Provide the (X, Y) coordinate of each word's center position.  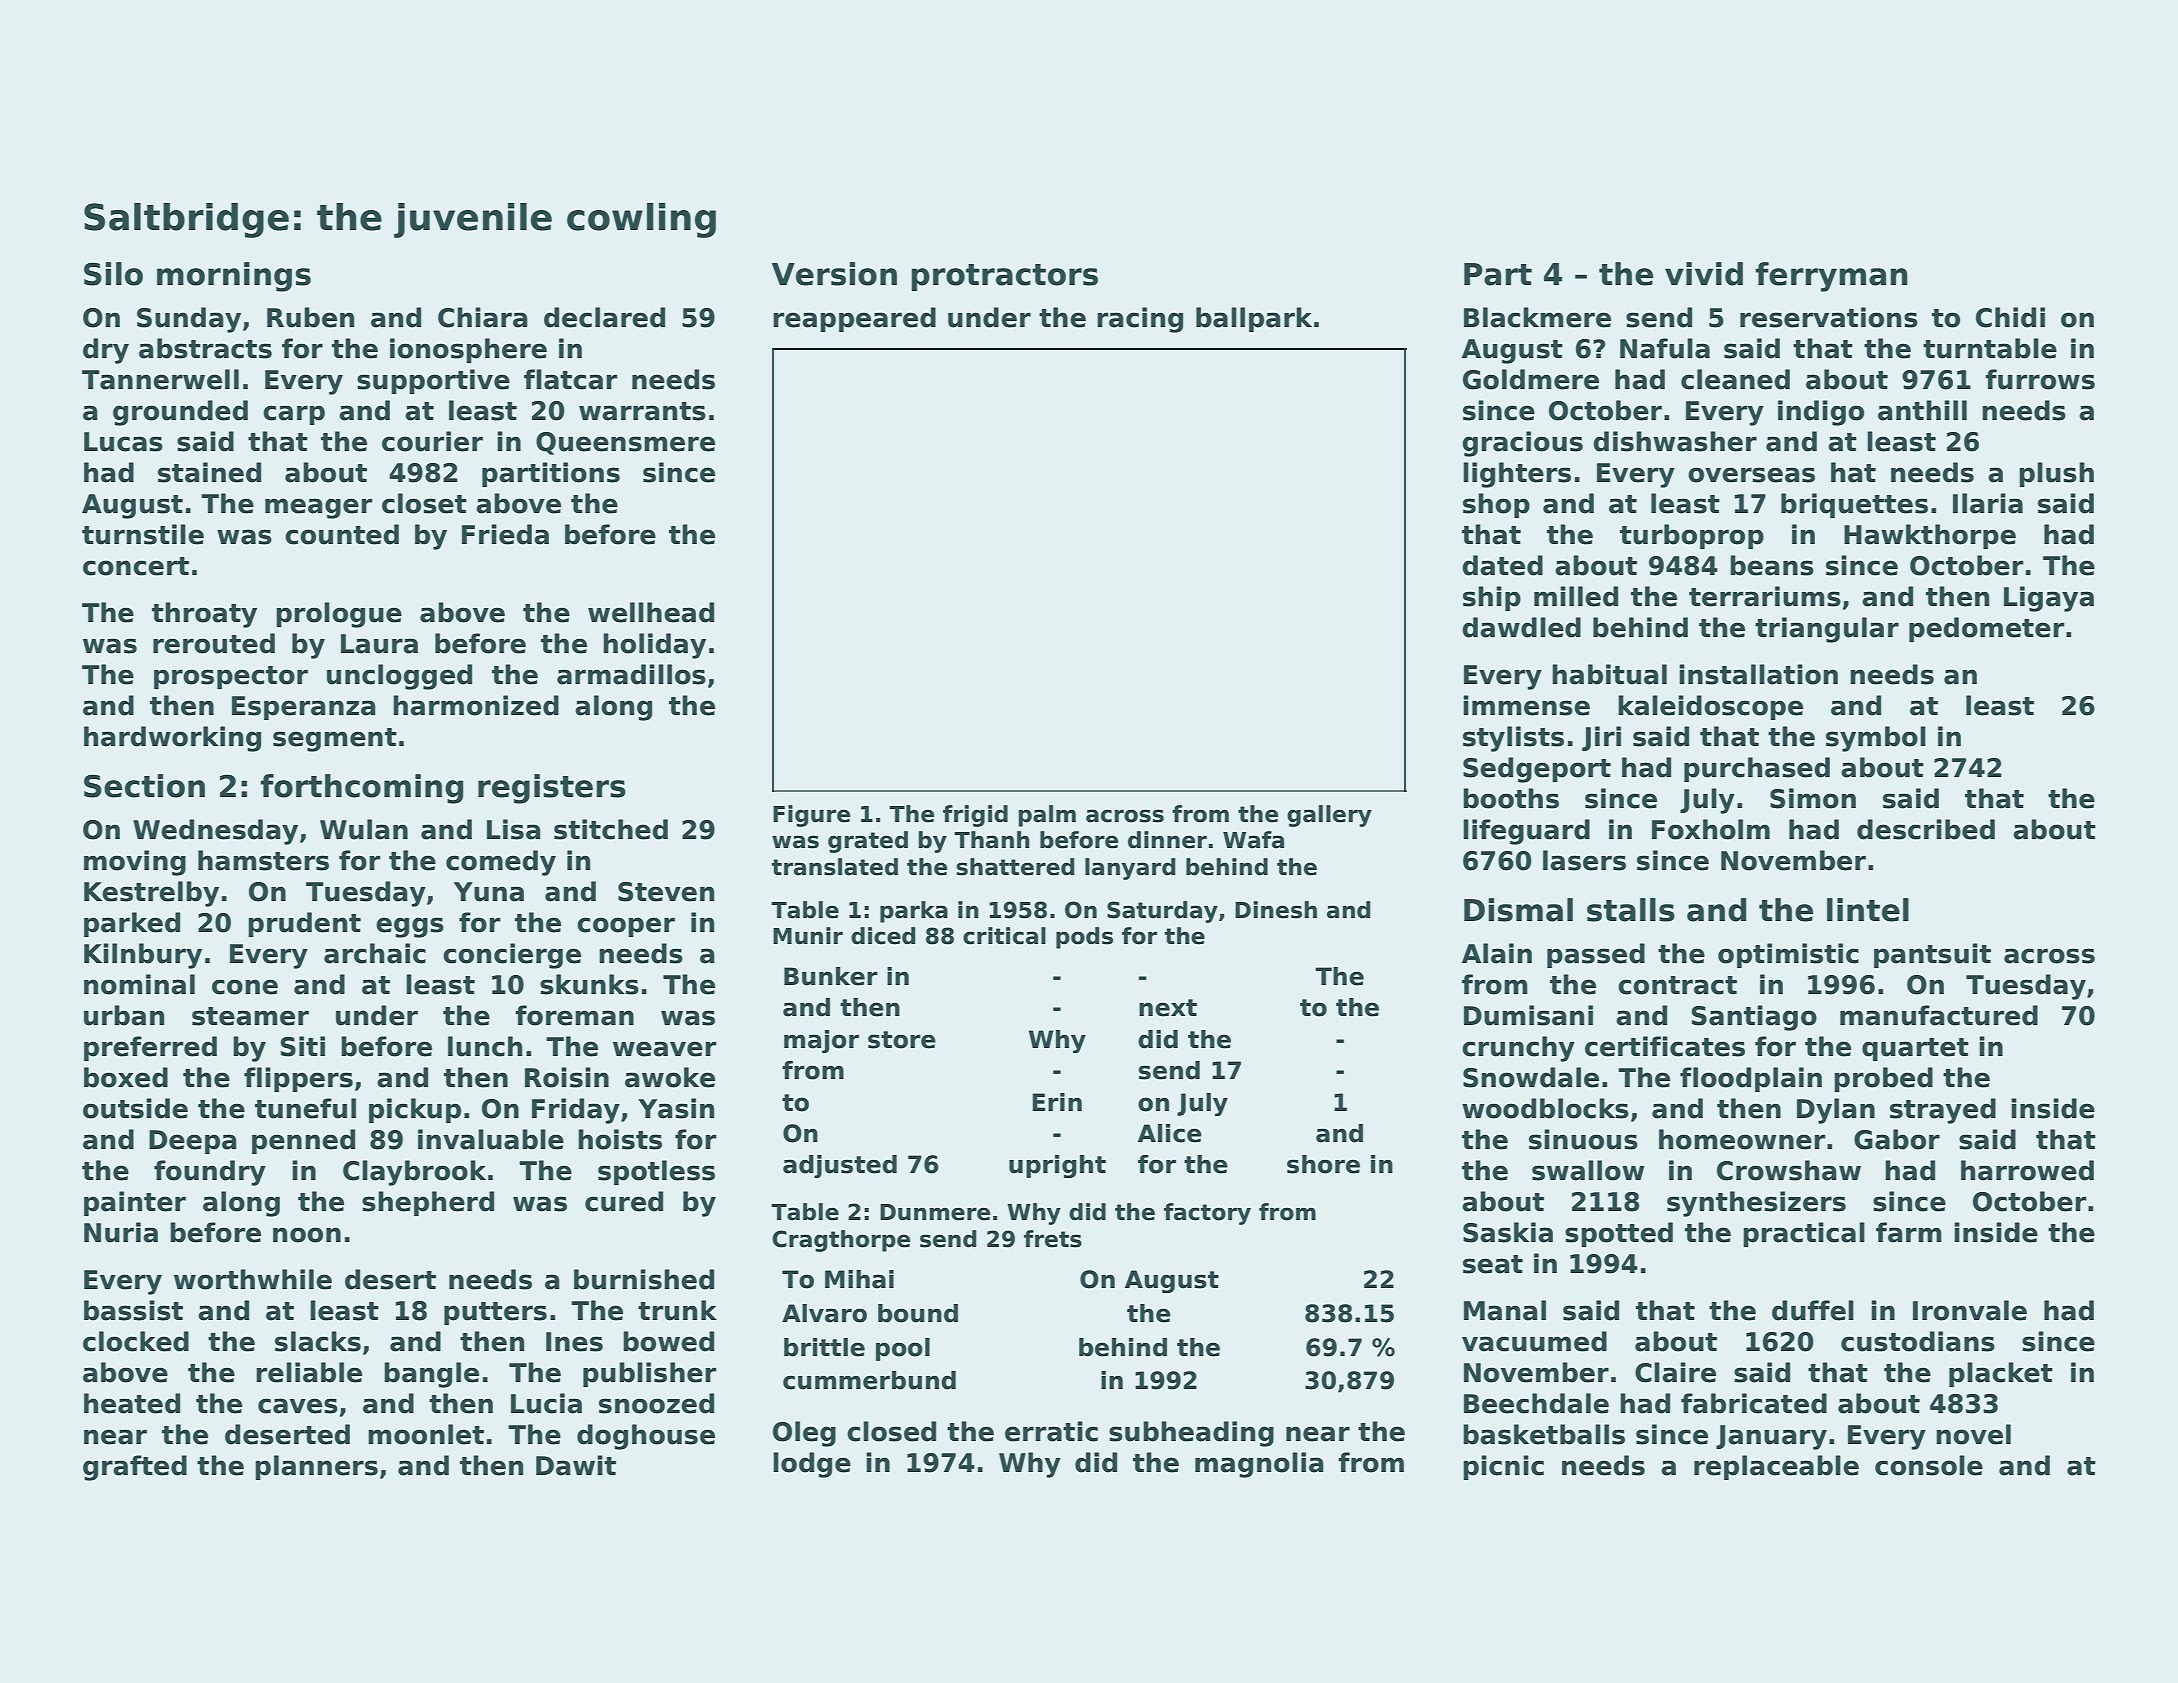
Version (834, 274)
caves (298, 1406)
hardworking (172, 739)
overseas (1751, 475)
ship (1492, 598)
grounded (180, 413)
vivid (1704, 274)
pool (903, 1349)
